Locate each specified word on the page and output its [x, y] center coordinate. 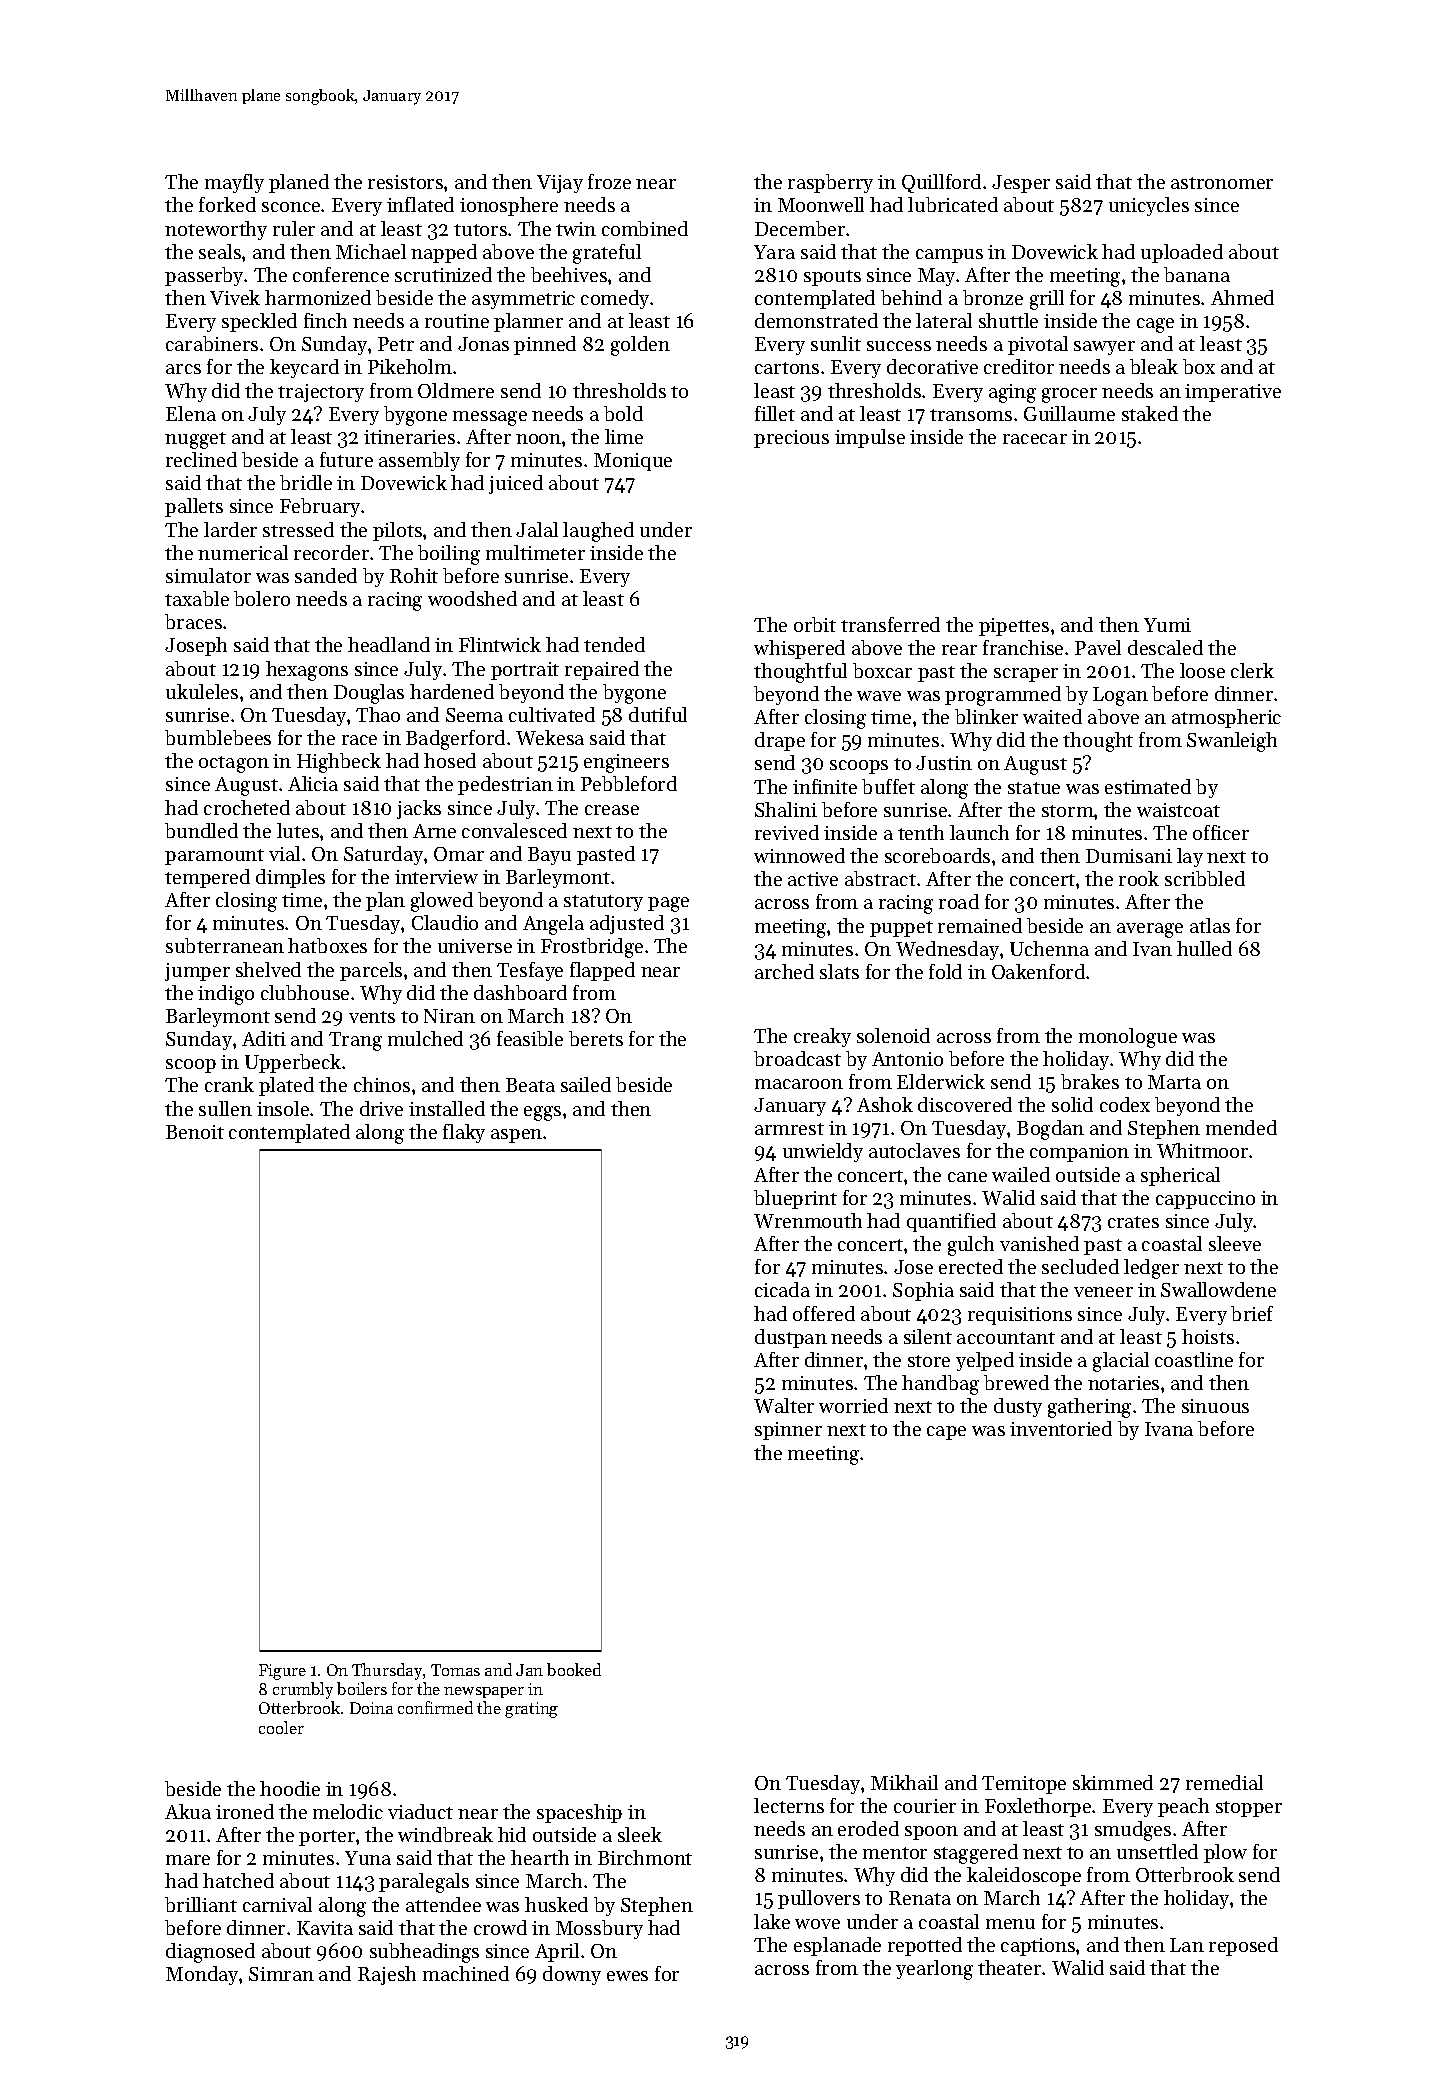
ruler [294, 228]
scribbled [1205, 878]
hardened [452, 691]
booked [574, 1669]
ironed [245, 1811]
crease [612, 810]
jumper [197, 972]
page [668, 904]
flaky [464, 1133]
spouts [832, 278]
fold [945, 971]
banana [1197, 274]
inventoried [1061, 1428]
